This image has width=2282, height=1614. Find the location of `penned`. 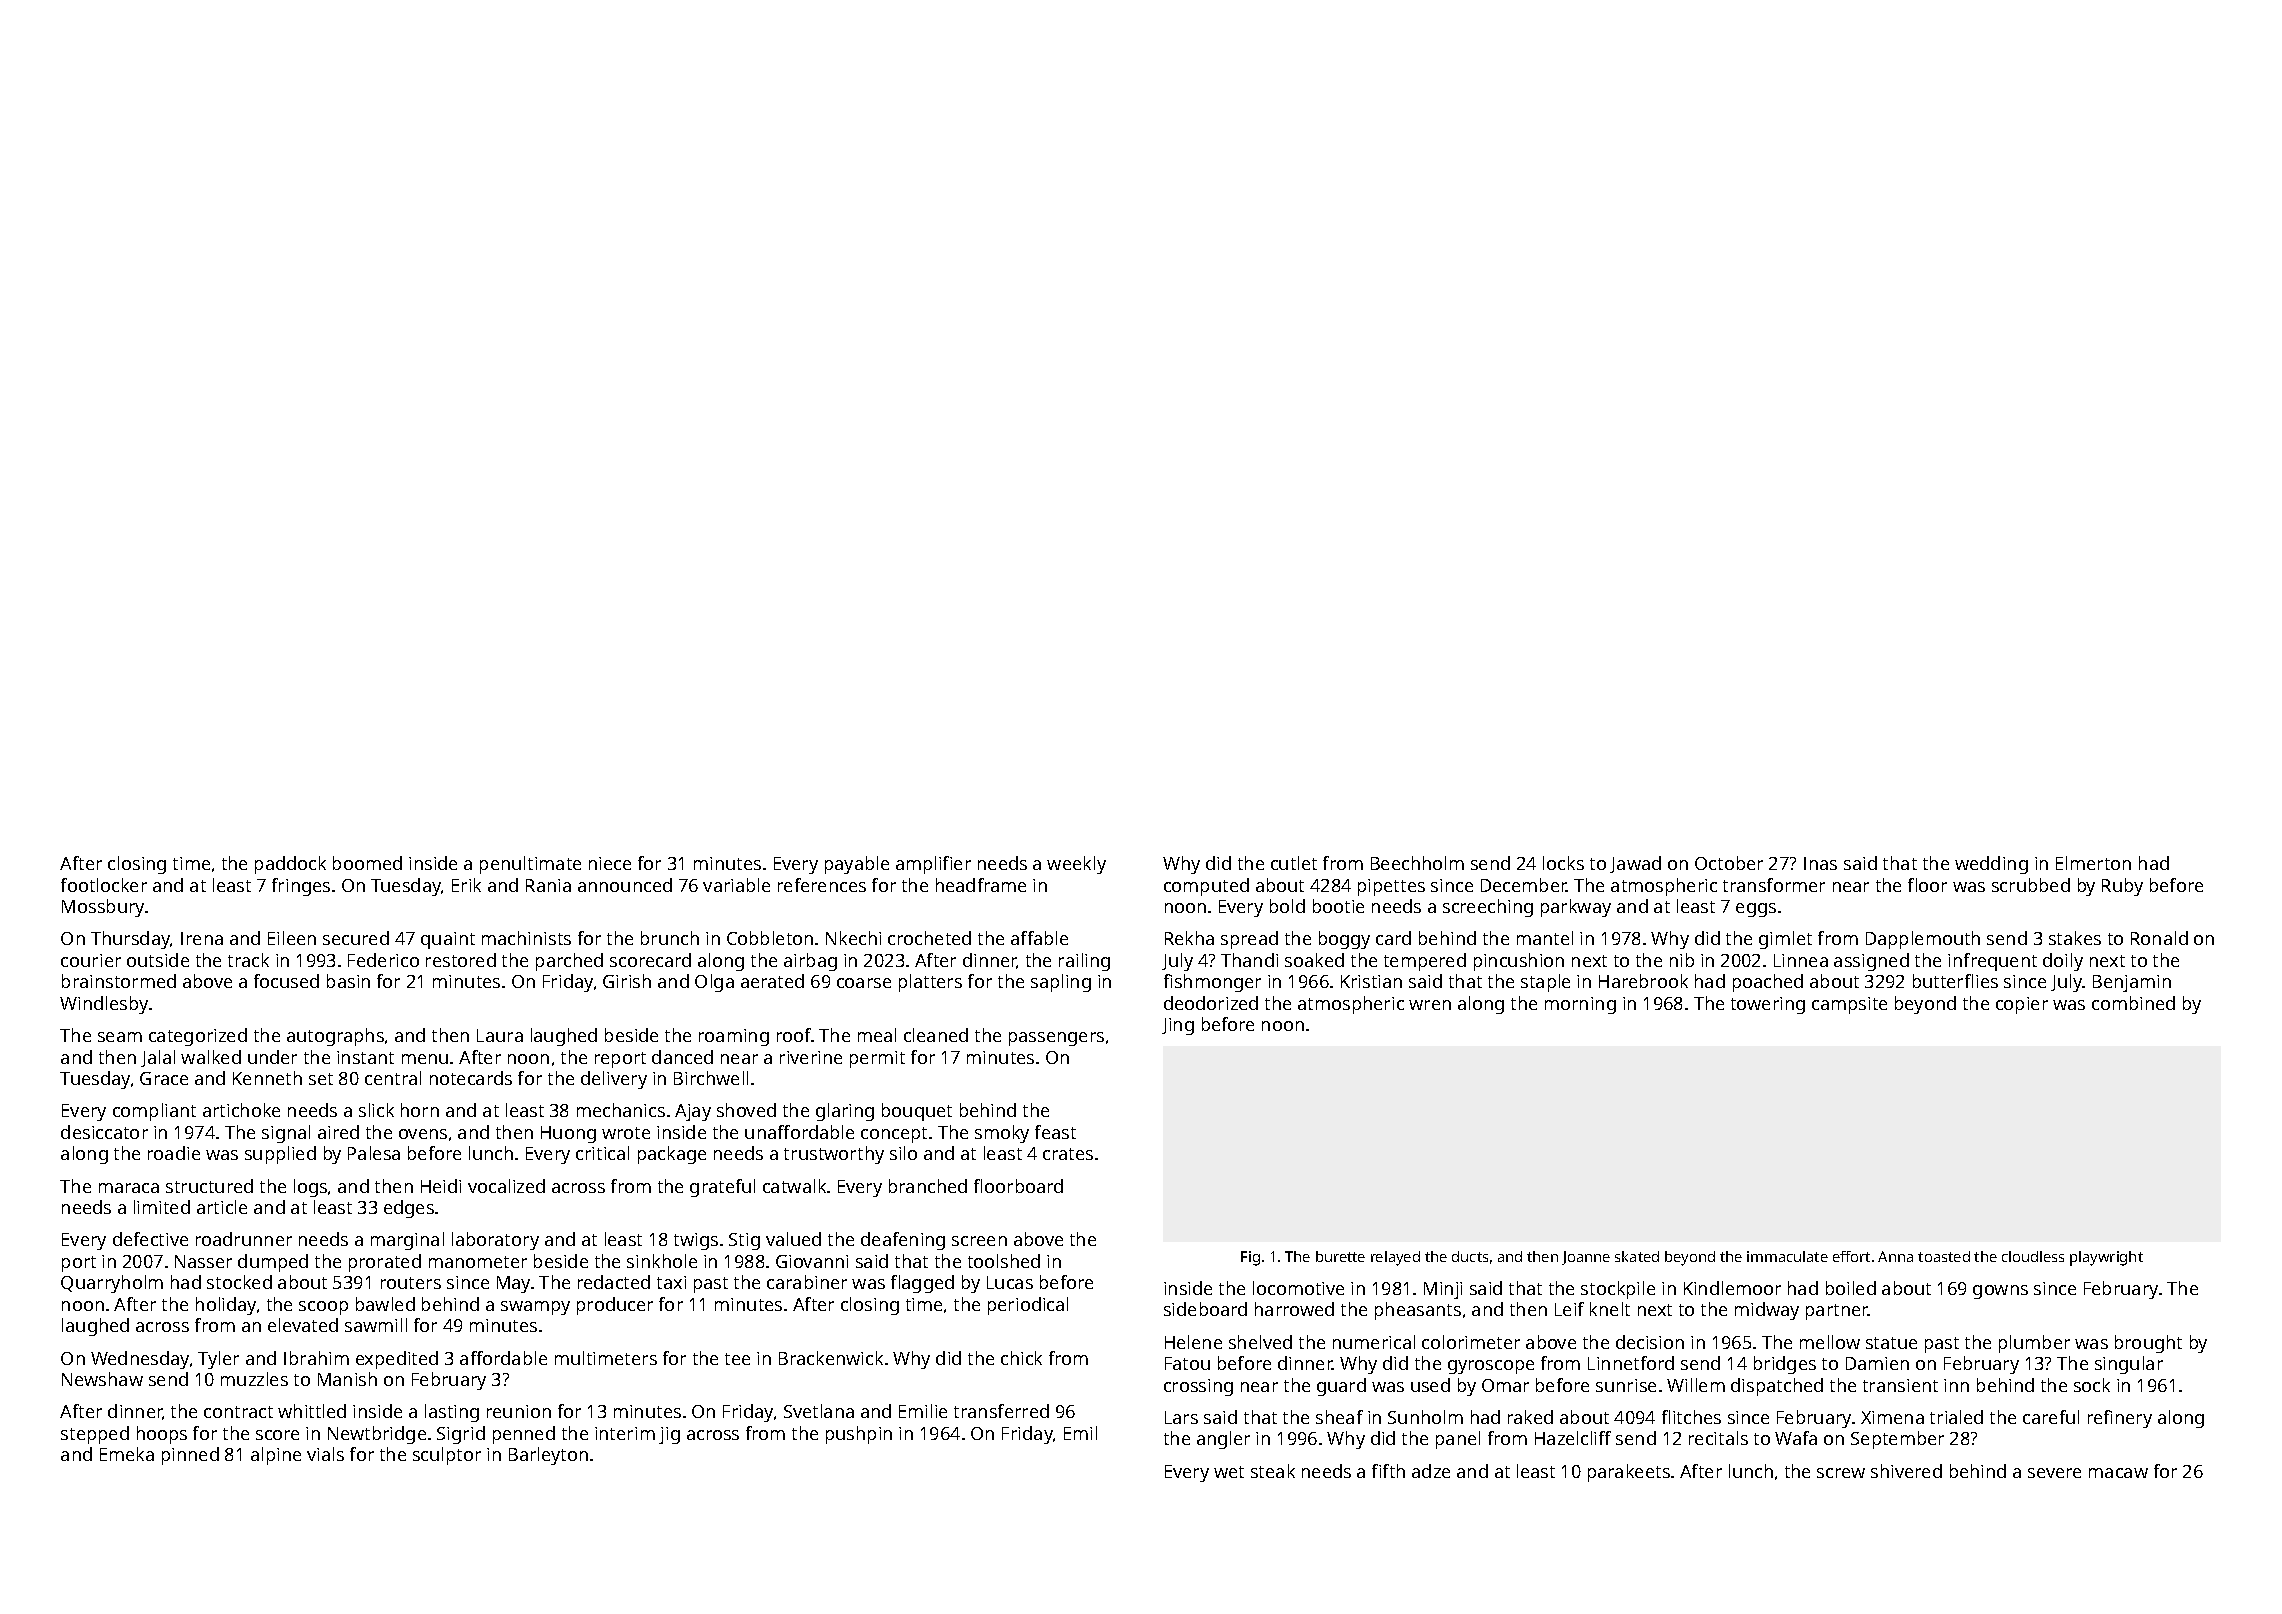

penned is located at coordinates (524, 1435).
